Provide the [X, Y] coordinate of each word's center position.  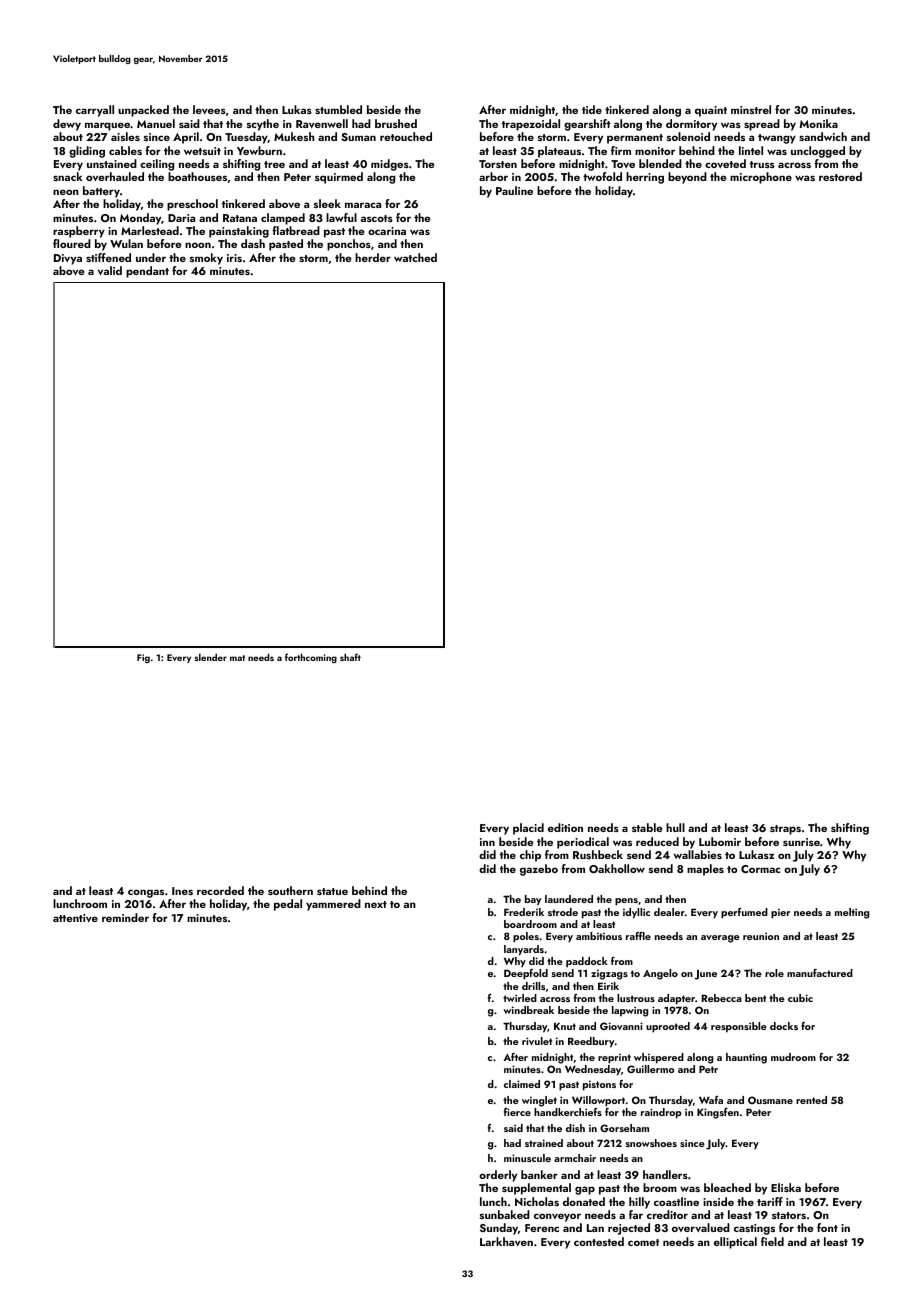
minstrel [751, 109]
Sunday [499, 1229]
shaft [350, 657]
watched [415, 257]
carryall [95, 111]
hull [675, 827]
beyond [687, 178]
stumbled [338, 109]
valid [110, 270]
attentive [75, 918]
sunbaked [505, 1214]
